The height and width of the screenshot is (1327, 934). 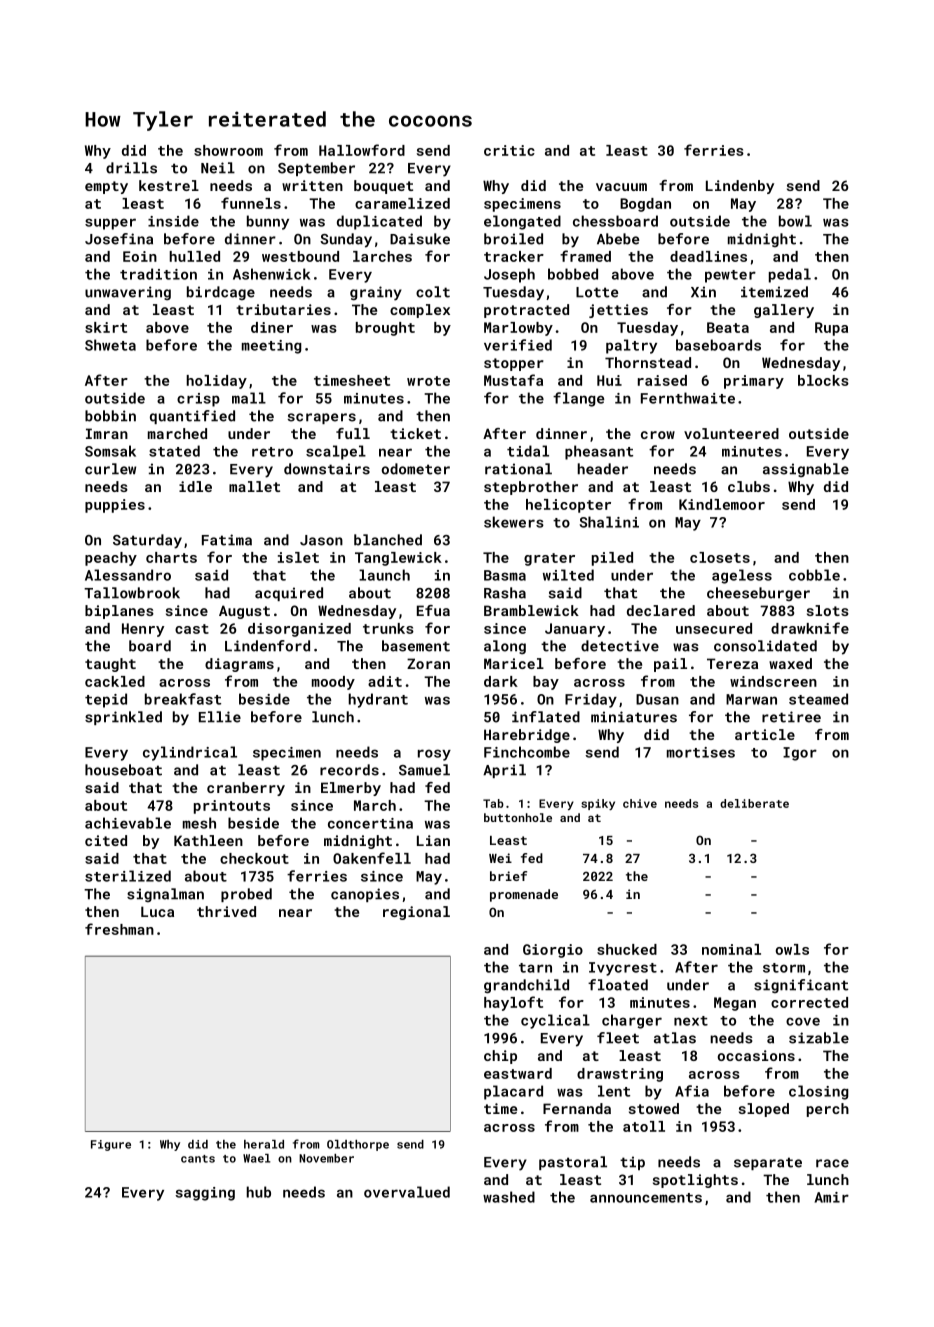 I want to click on Figure, so click(x=111, y=1145).
